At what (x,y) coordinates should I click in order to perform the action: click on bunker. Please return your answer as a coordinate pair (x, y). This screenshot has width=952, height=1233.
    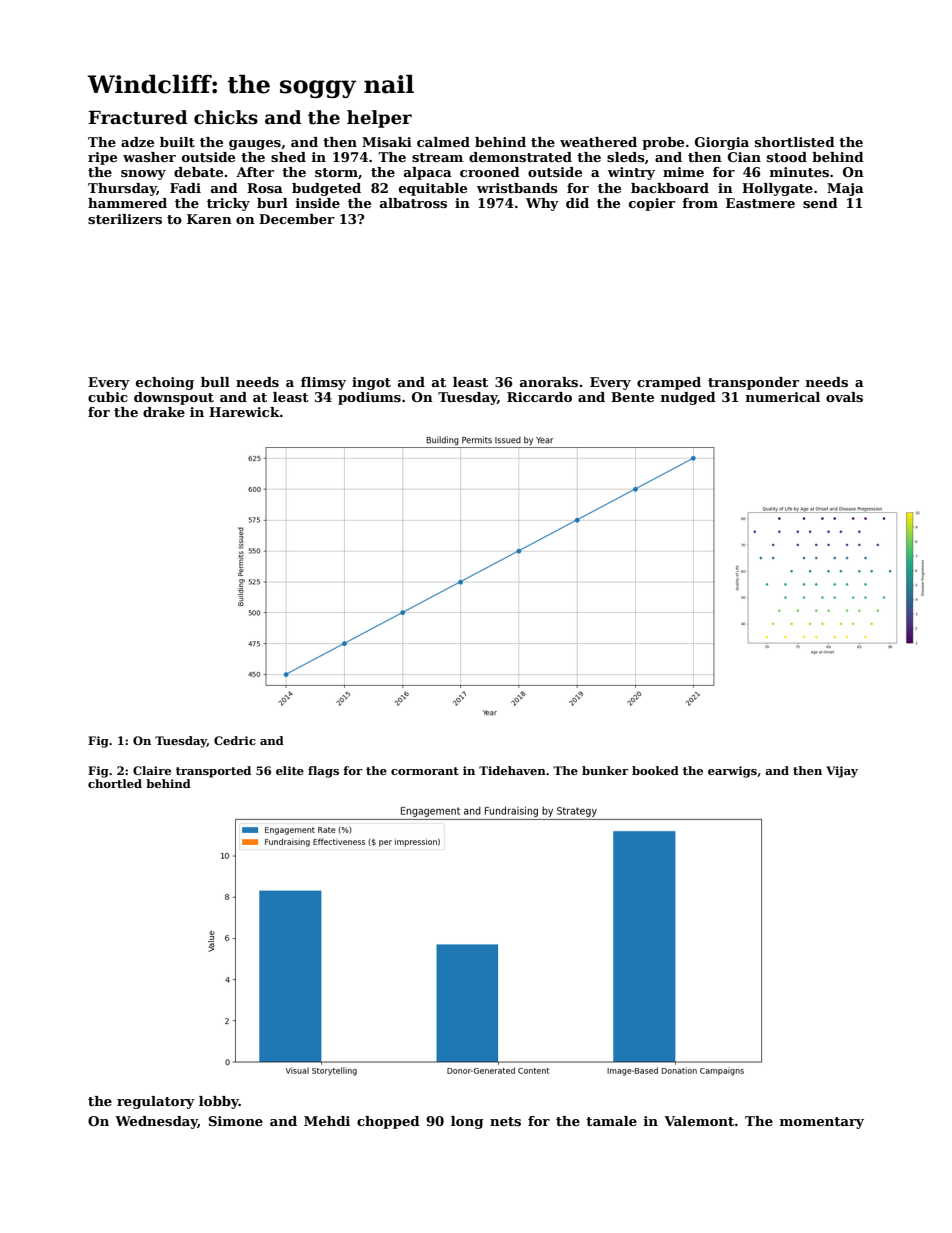
    Looking at the image, I should click on (605, 770).
